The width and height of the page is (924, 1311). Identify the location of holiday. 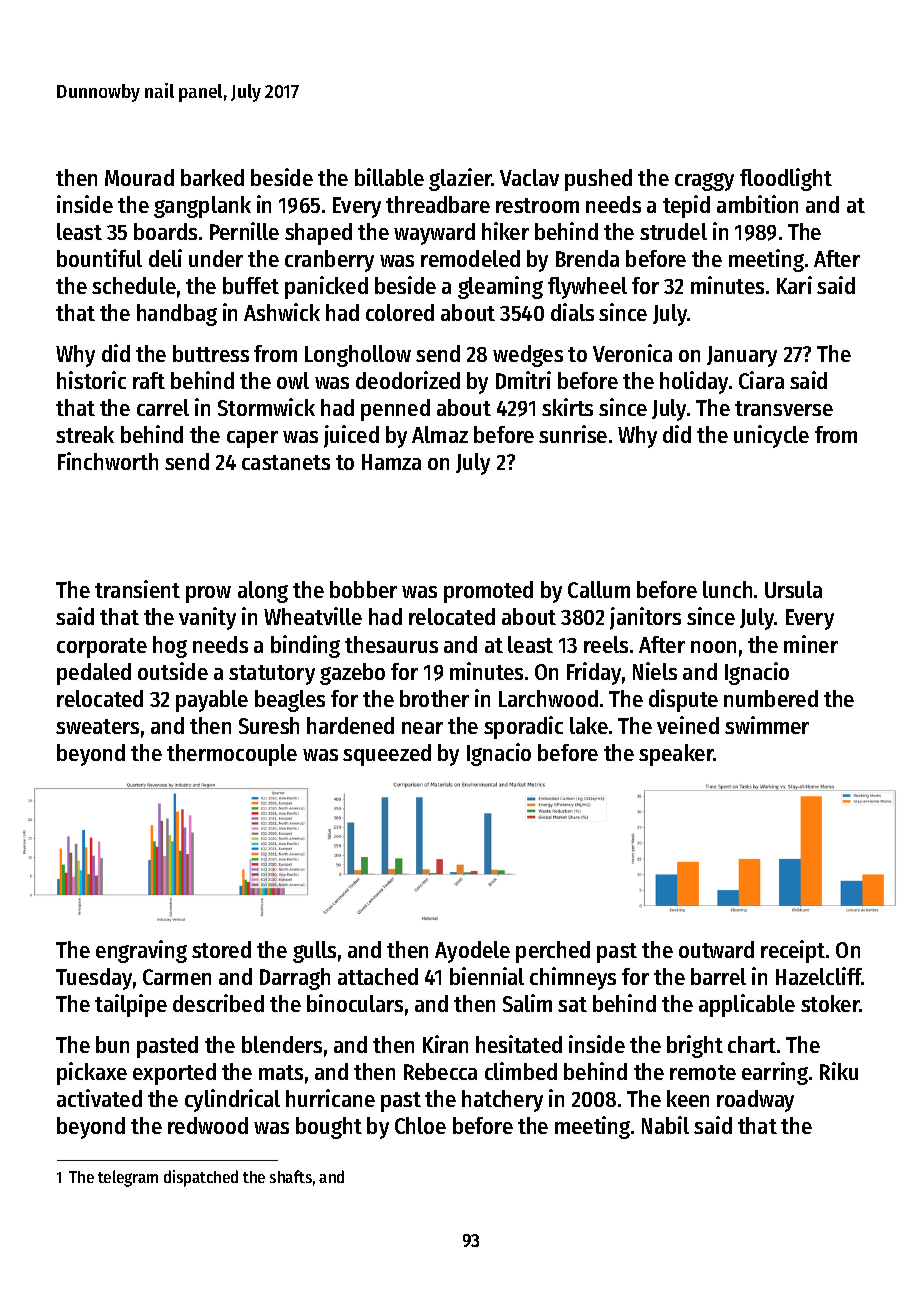
(694, 382).
